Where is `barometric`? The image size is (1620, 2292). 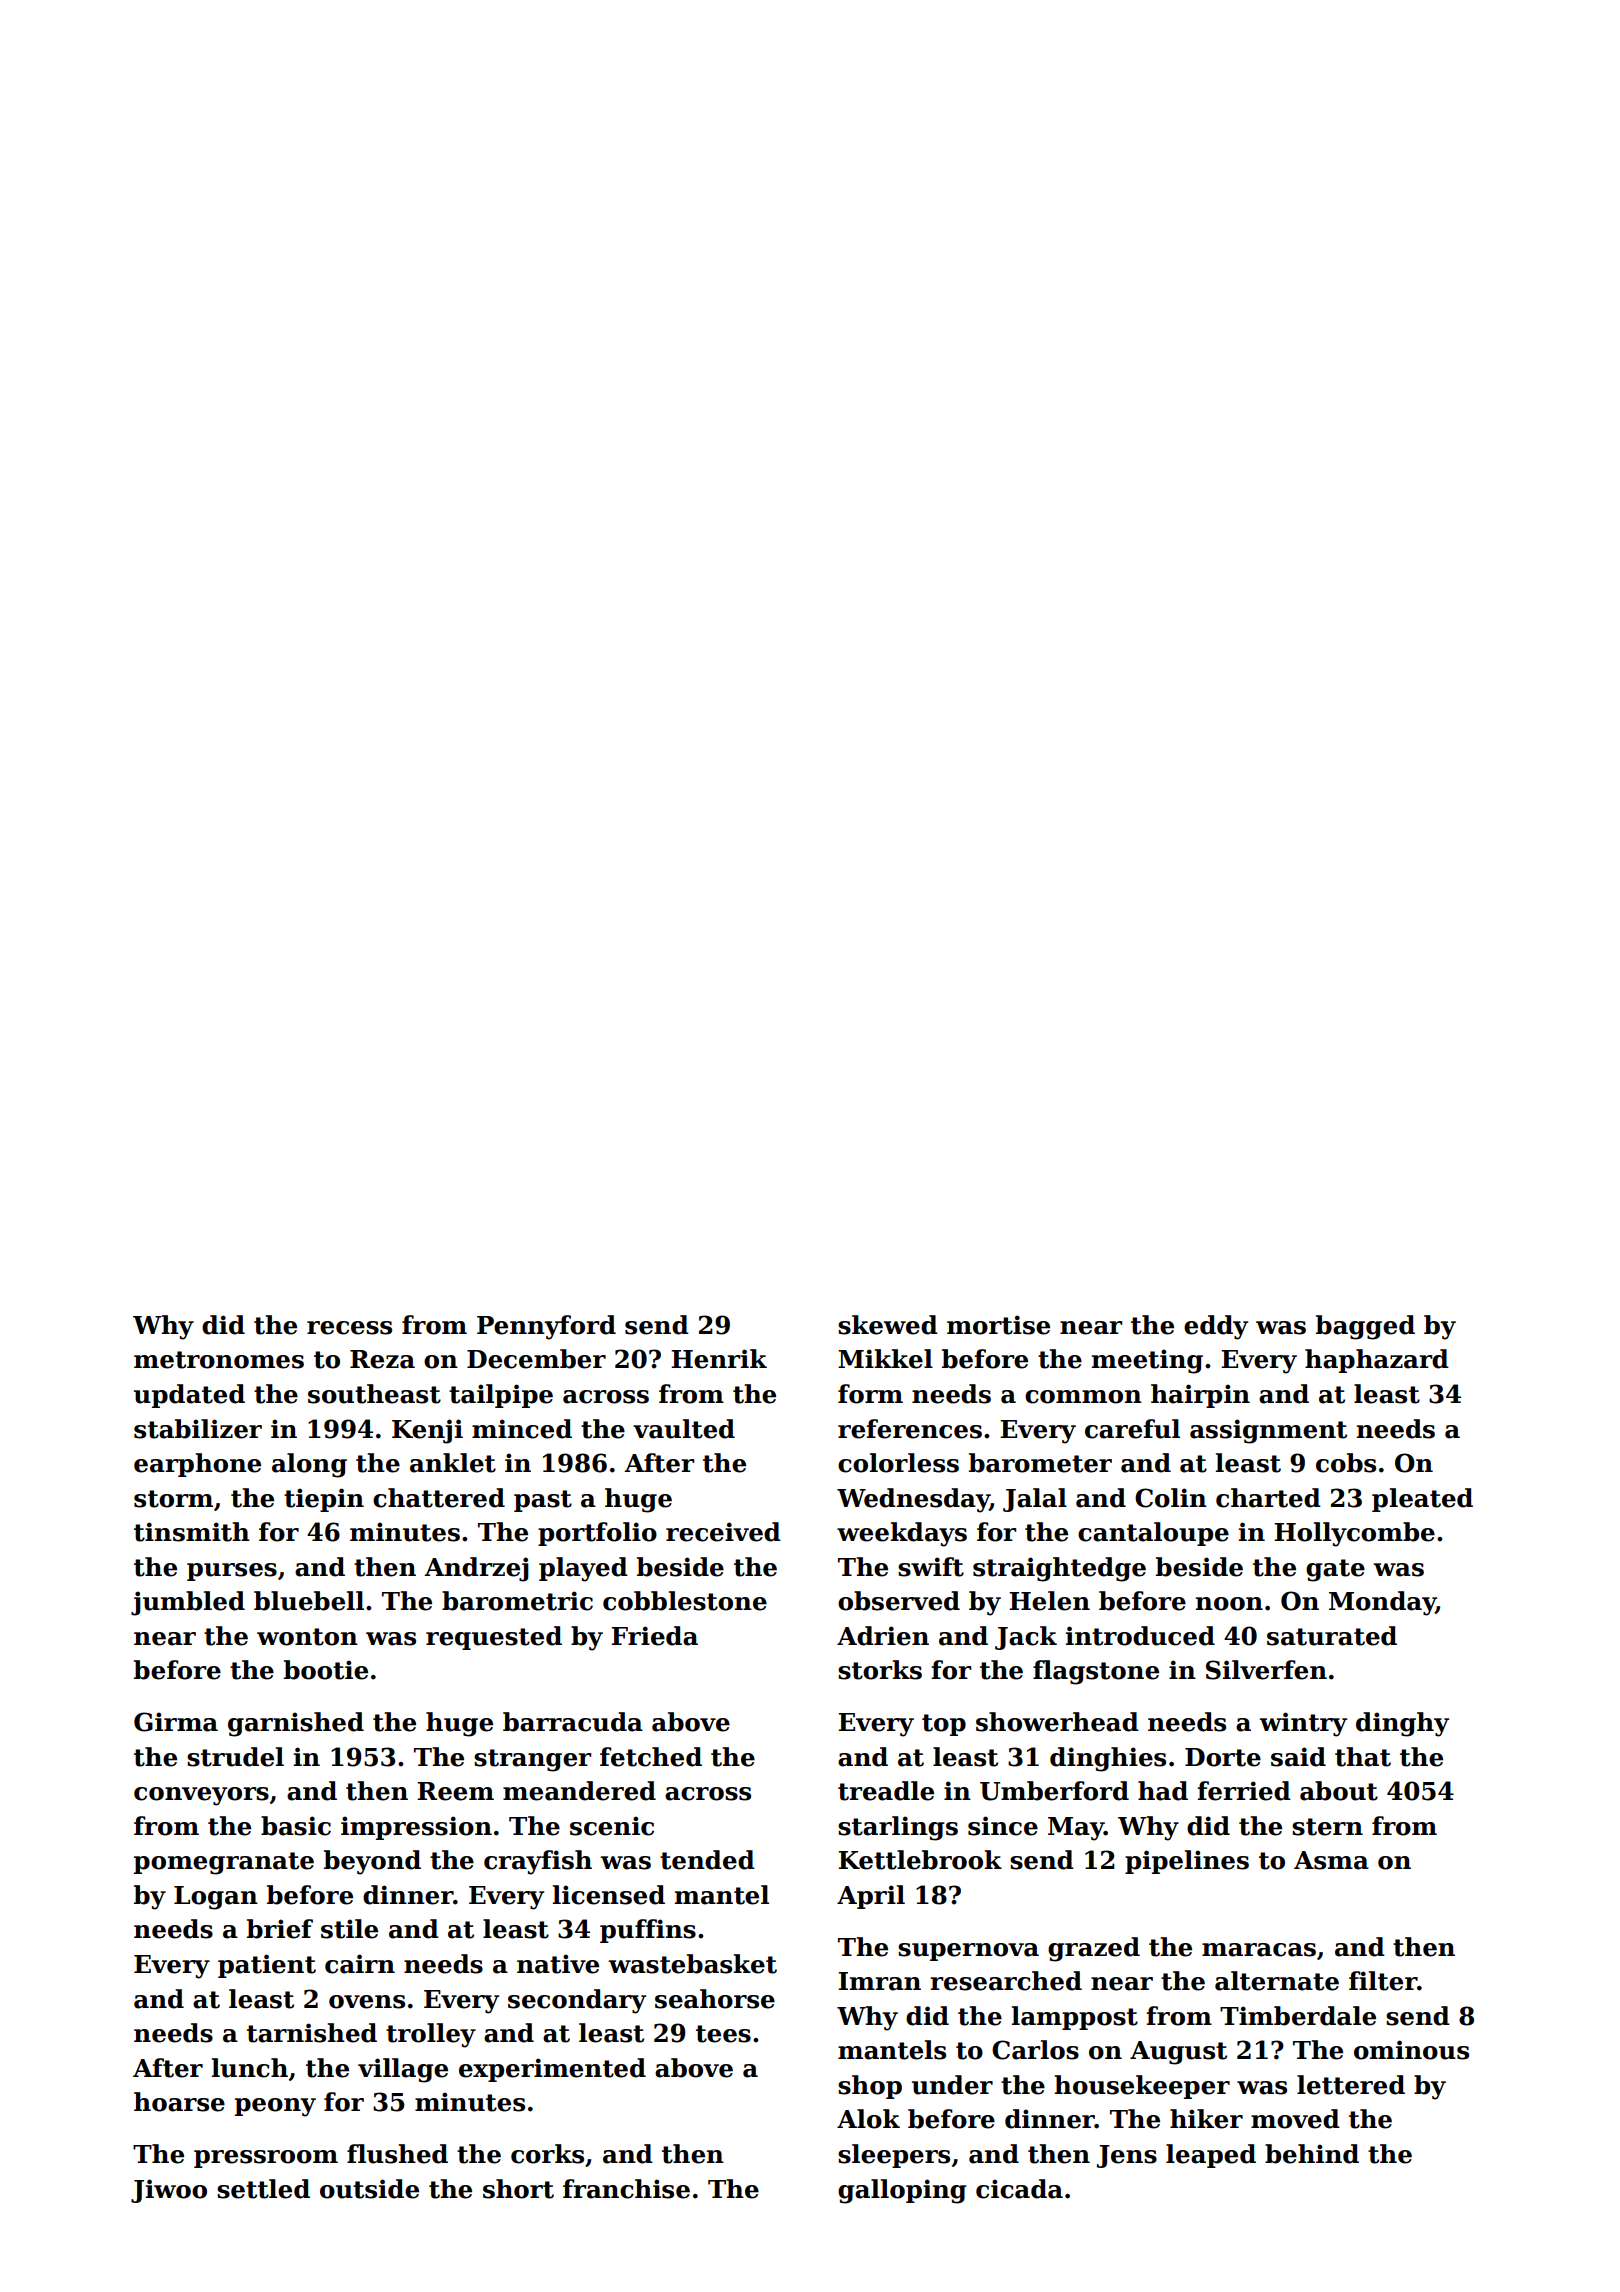
barometric is located at coordinates (517, 1601).
